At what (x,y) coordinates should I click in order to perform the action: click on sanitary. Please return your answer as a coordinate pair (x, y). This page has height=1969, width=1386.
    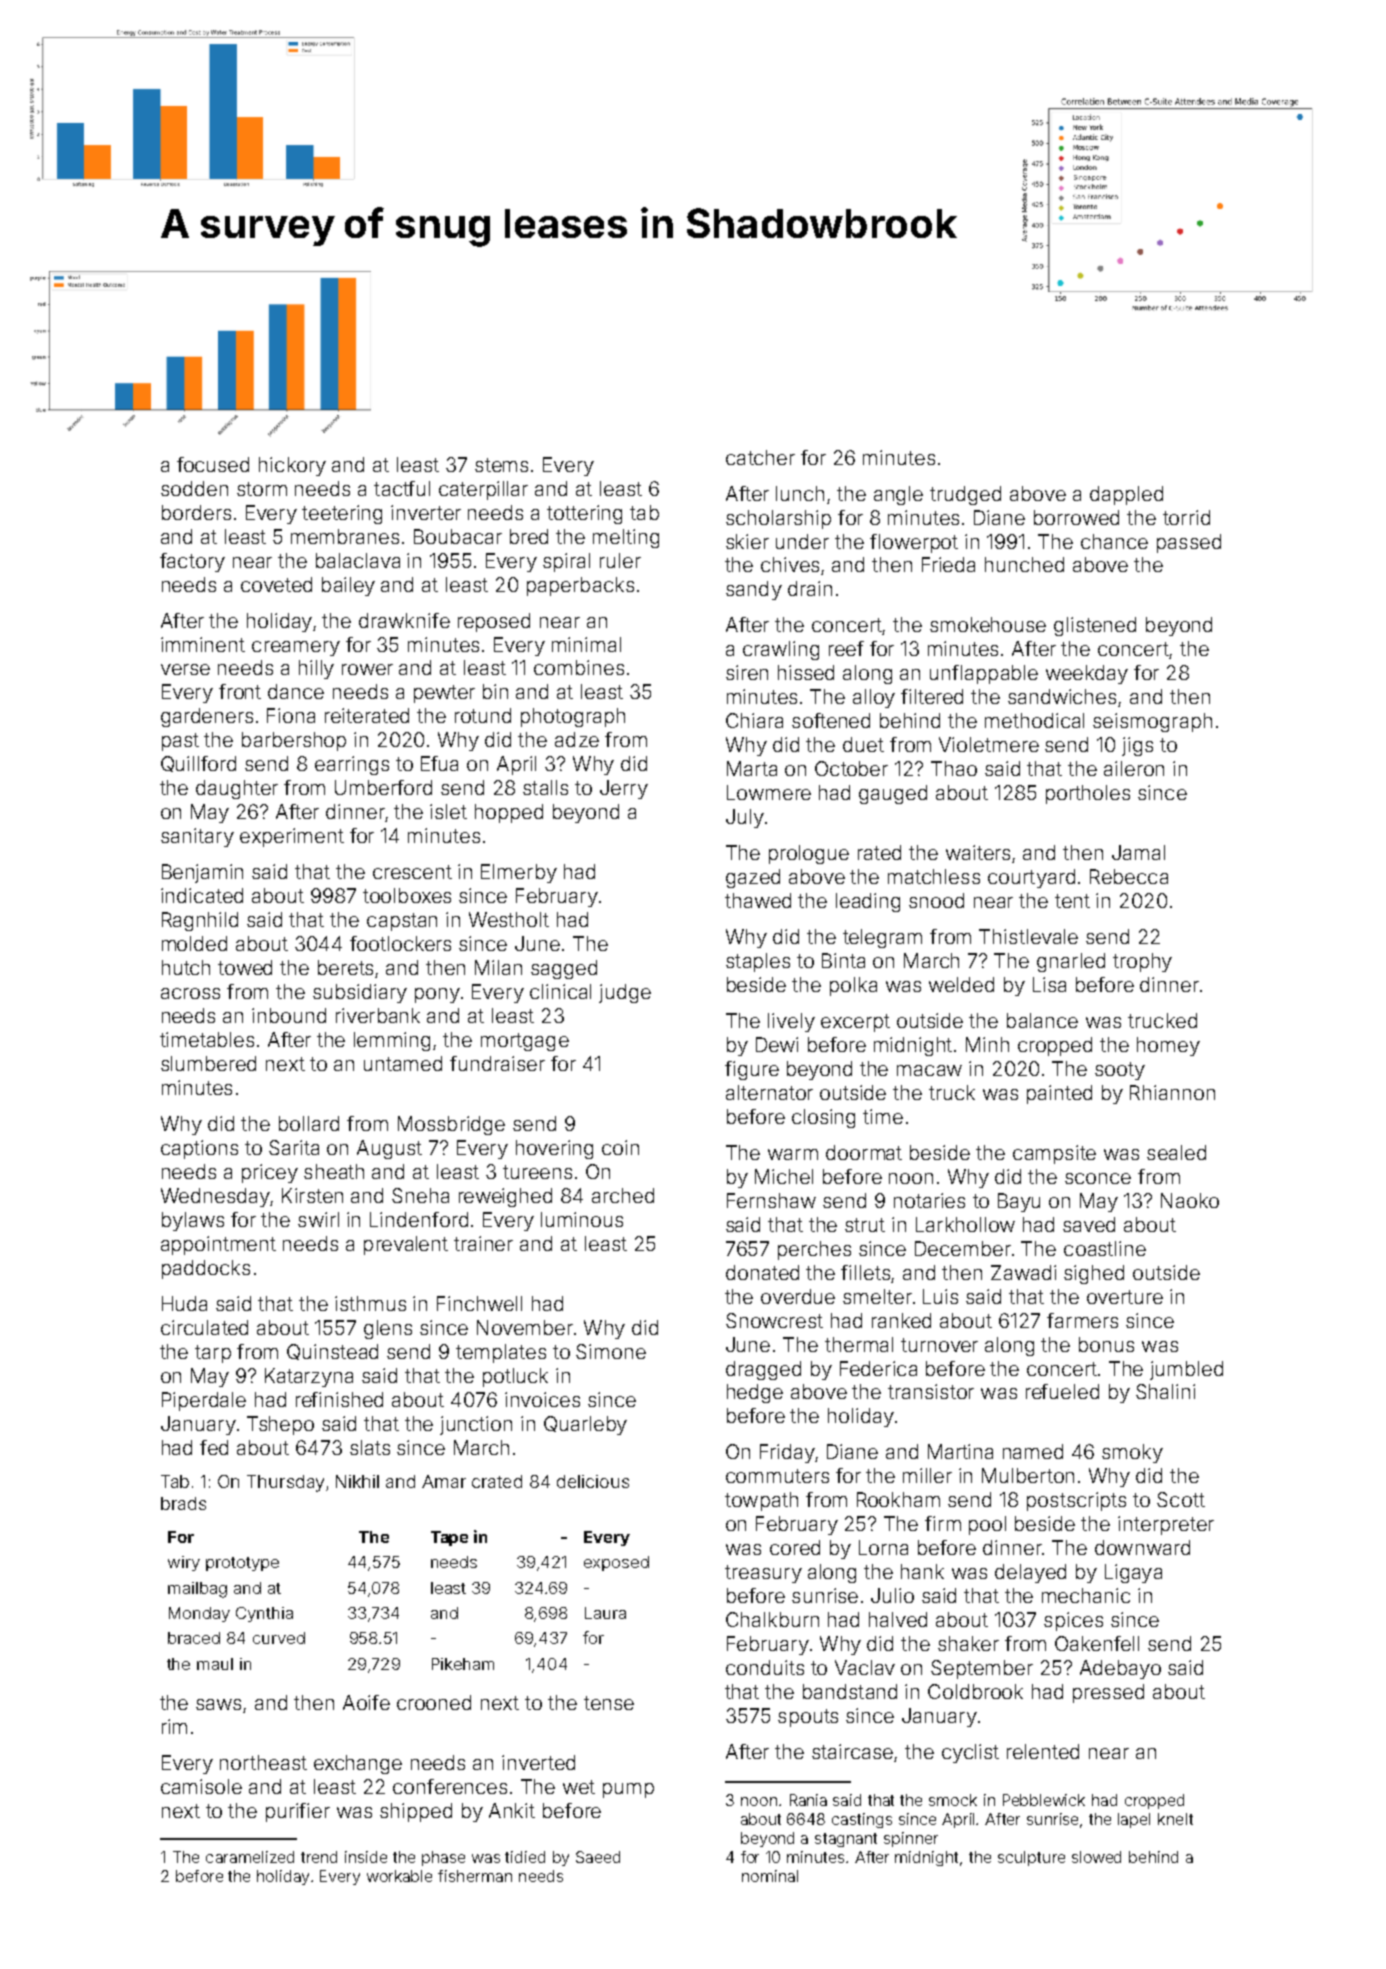
    Looking at the image, I should click on (197, 837).
